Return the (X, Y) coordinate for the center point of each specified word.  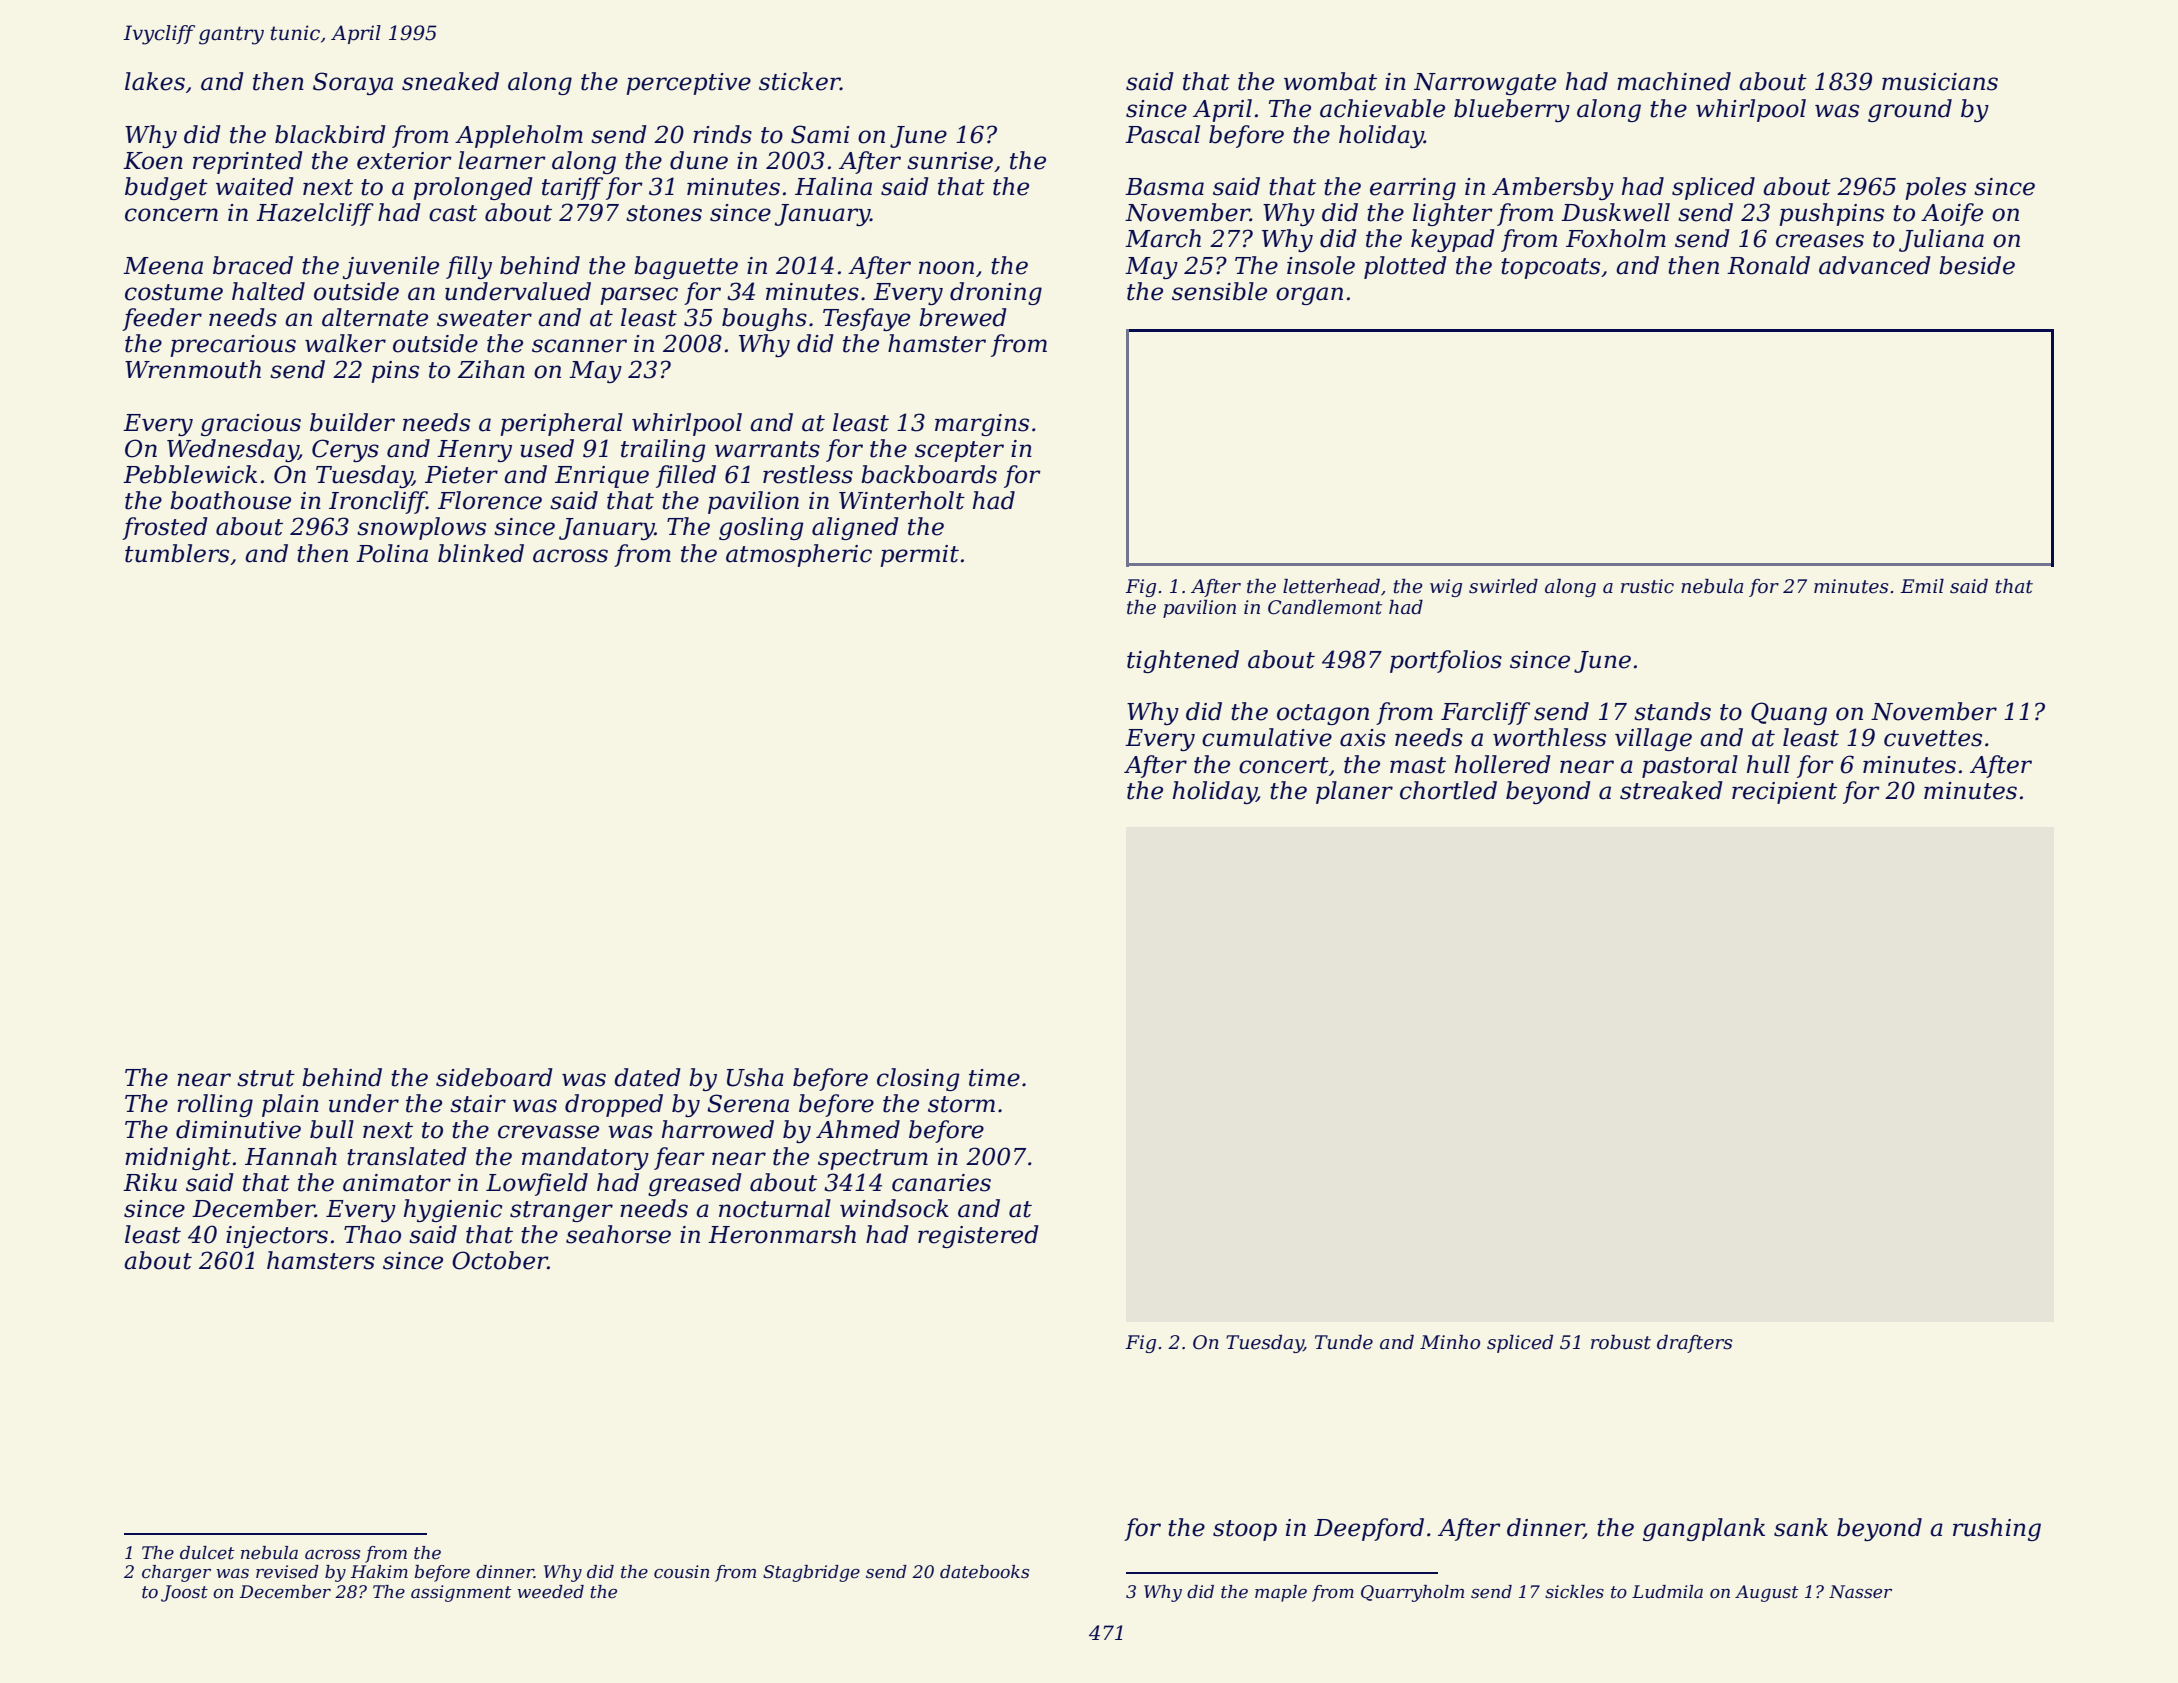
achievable (1382, 108)
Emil (1922, 586)
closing (918, 1079)
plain (290, 1105)
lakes (155, 81)
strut (266, 1078)
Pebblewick (190, 474)
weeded (550, 1592)
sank (1801, 1527)
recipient (1784, 793)
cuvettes (1933, 738)
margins (982, 425)
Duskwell (1615, 212)
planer (1354, 792)
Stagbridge (811, 1573)
